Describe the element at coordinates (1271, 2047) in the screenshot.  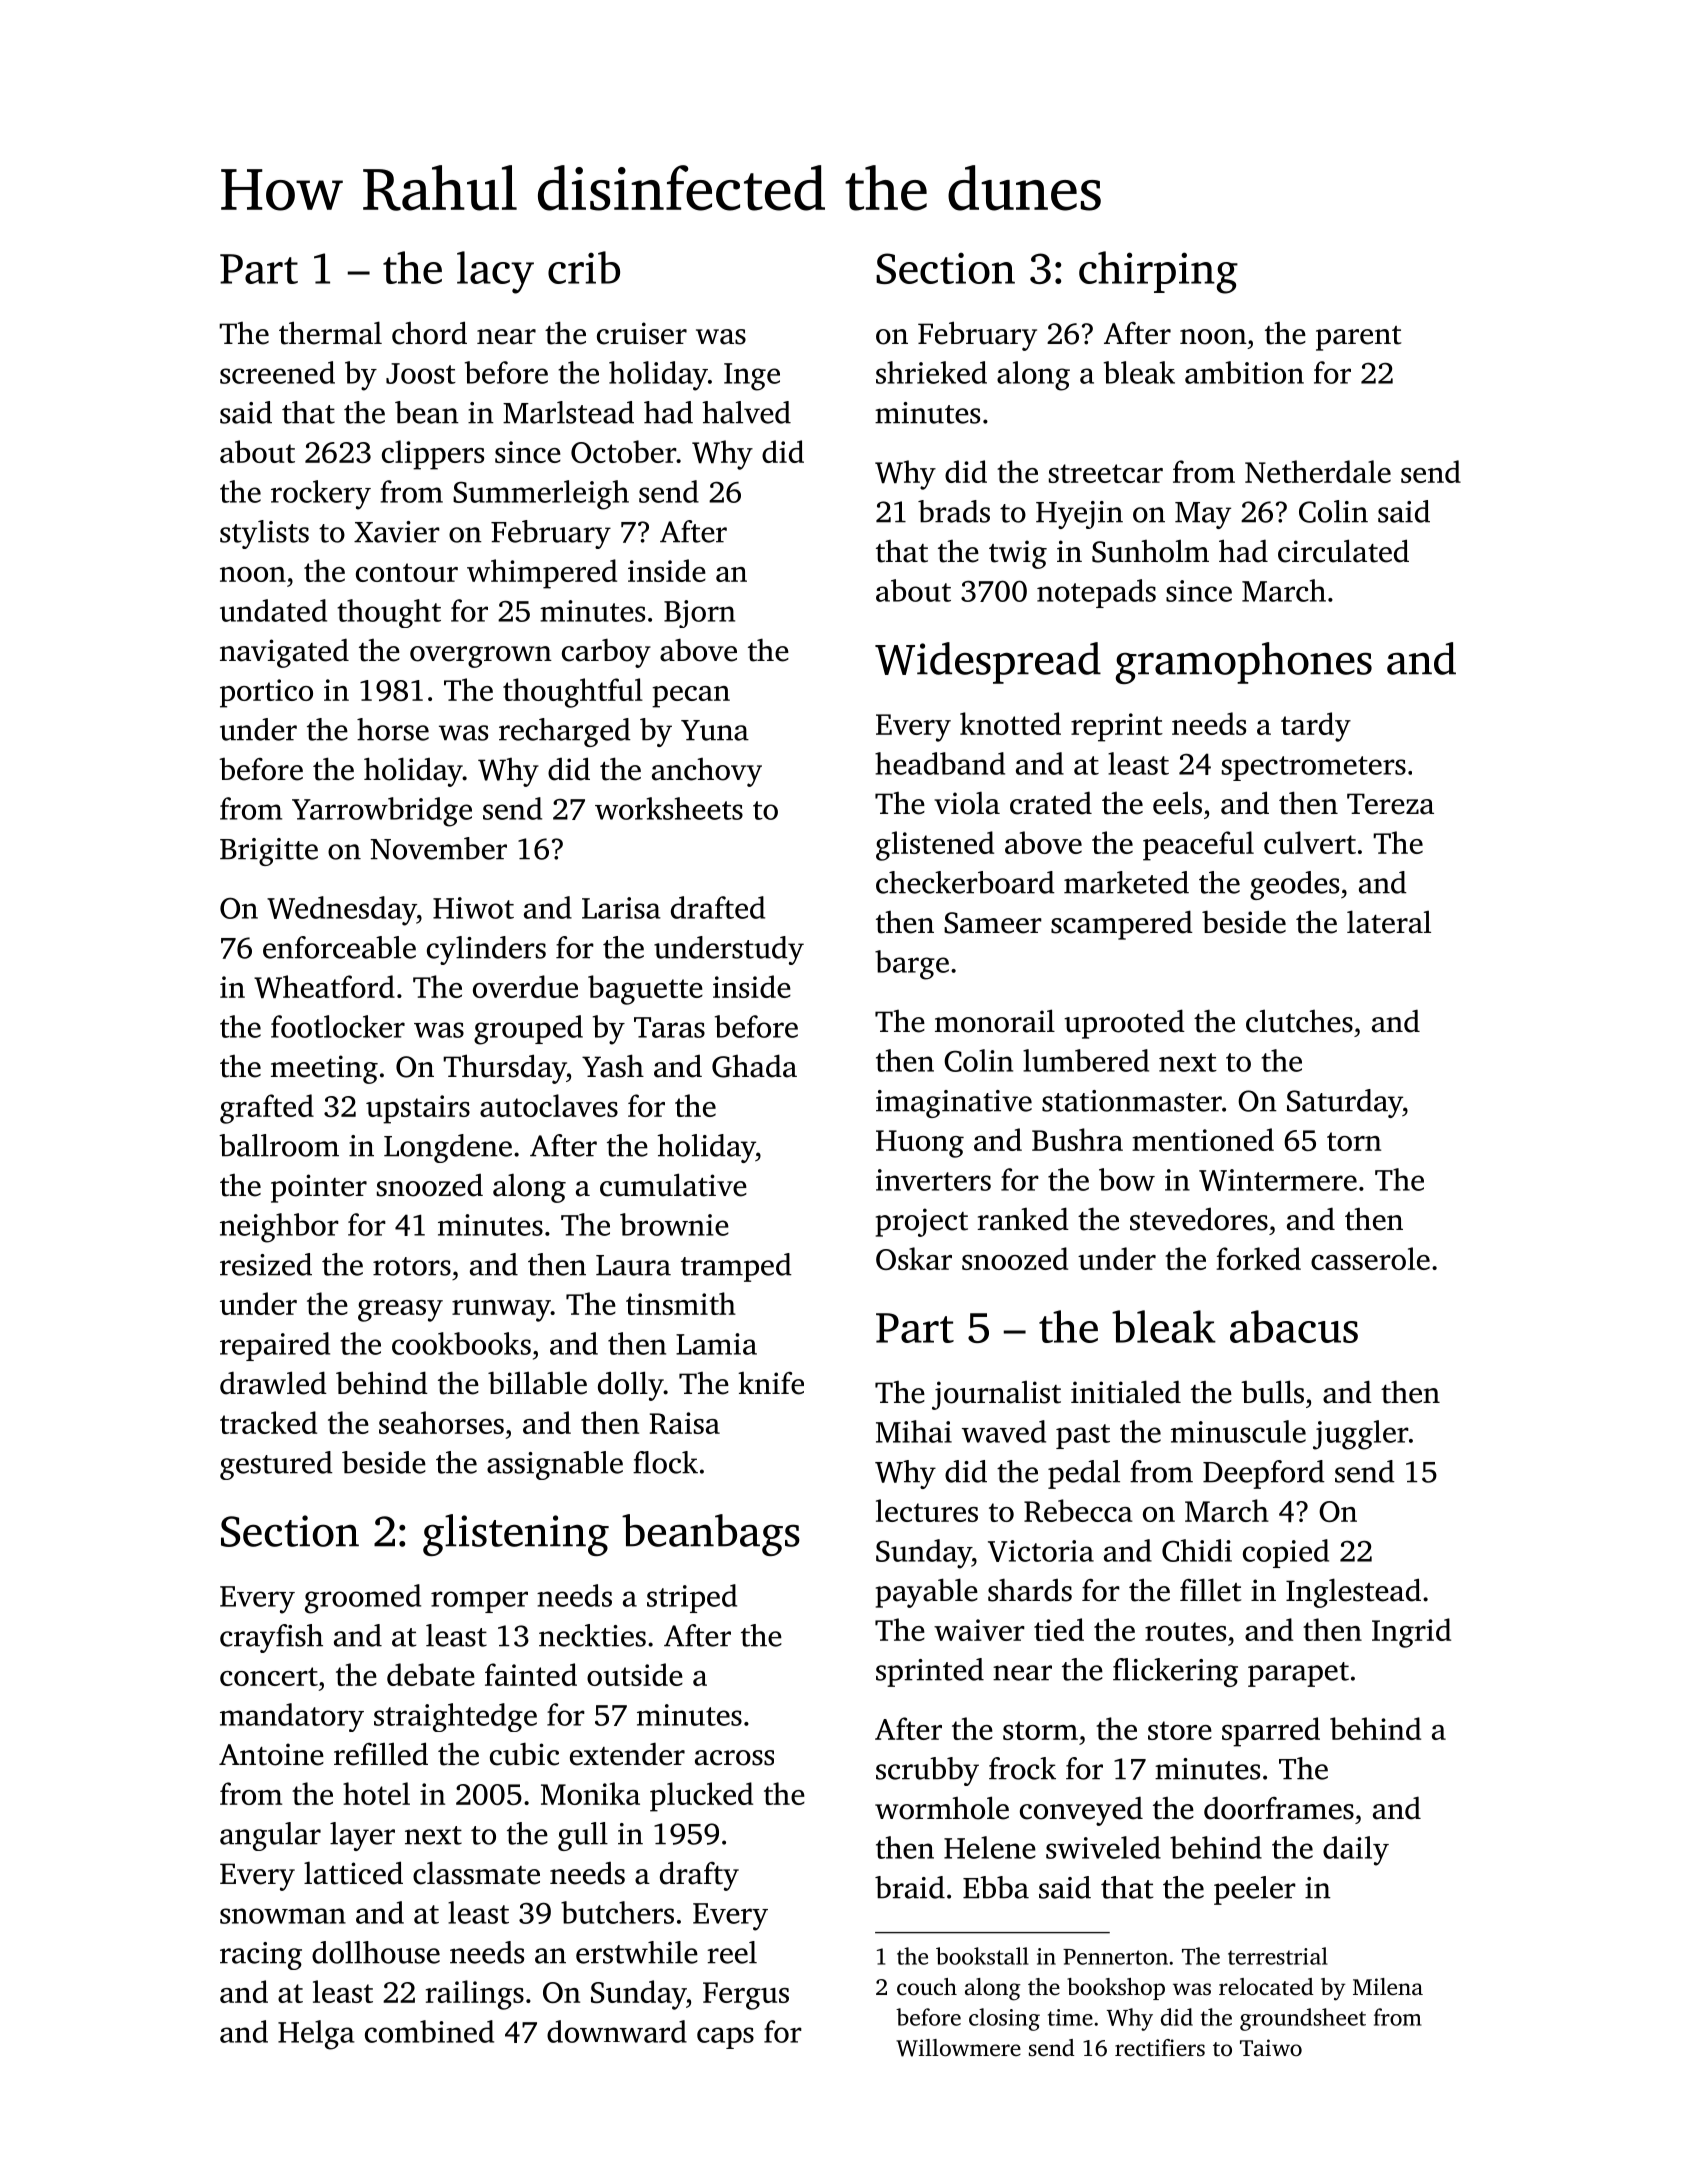
I see `Taiwo` at that location.
